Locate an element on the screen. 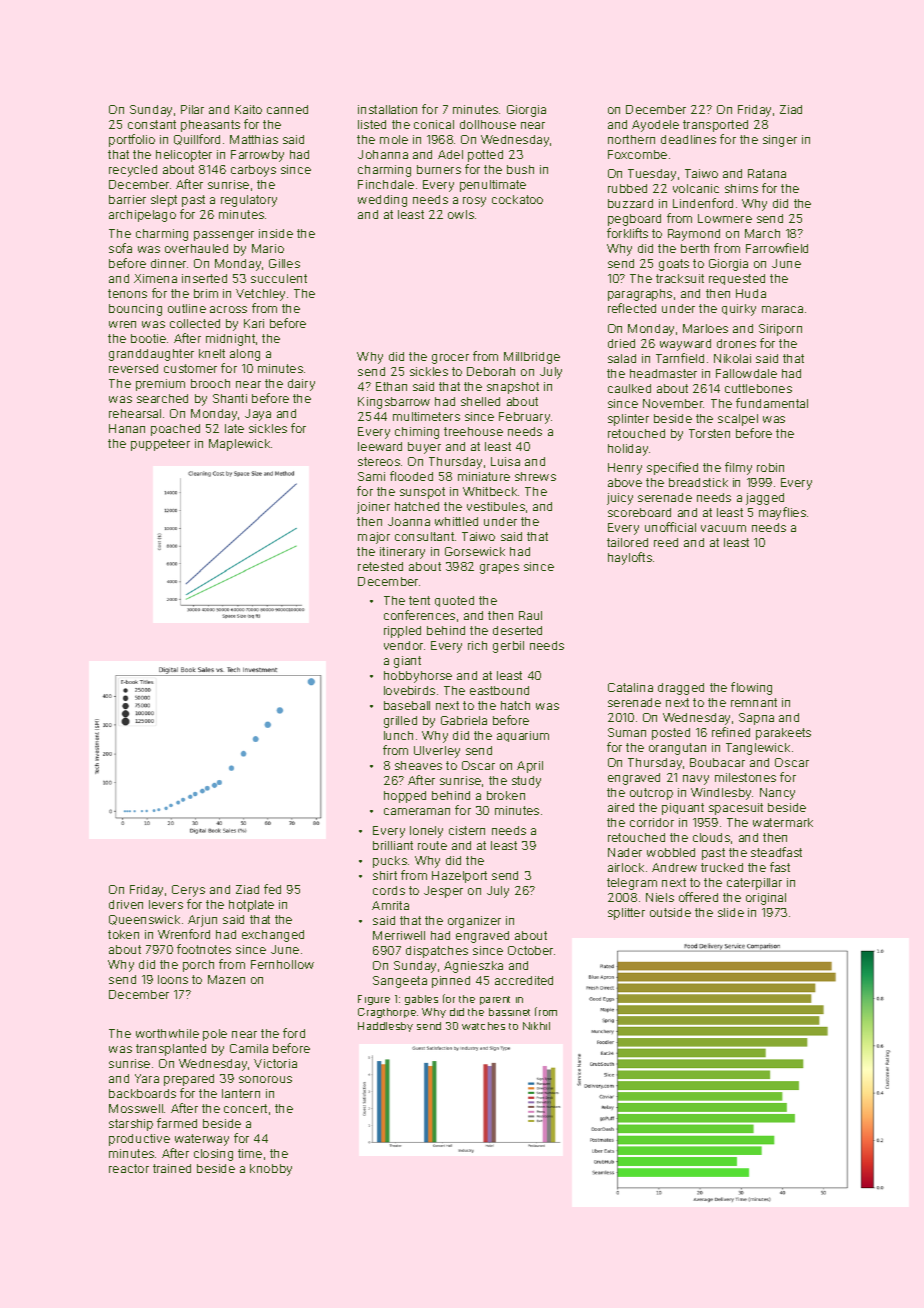 This screenshot has width=924, height=1308. reactor is located at coordinates (129, 1168).
